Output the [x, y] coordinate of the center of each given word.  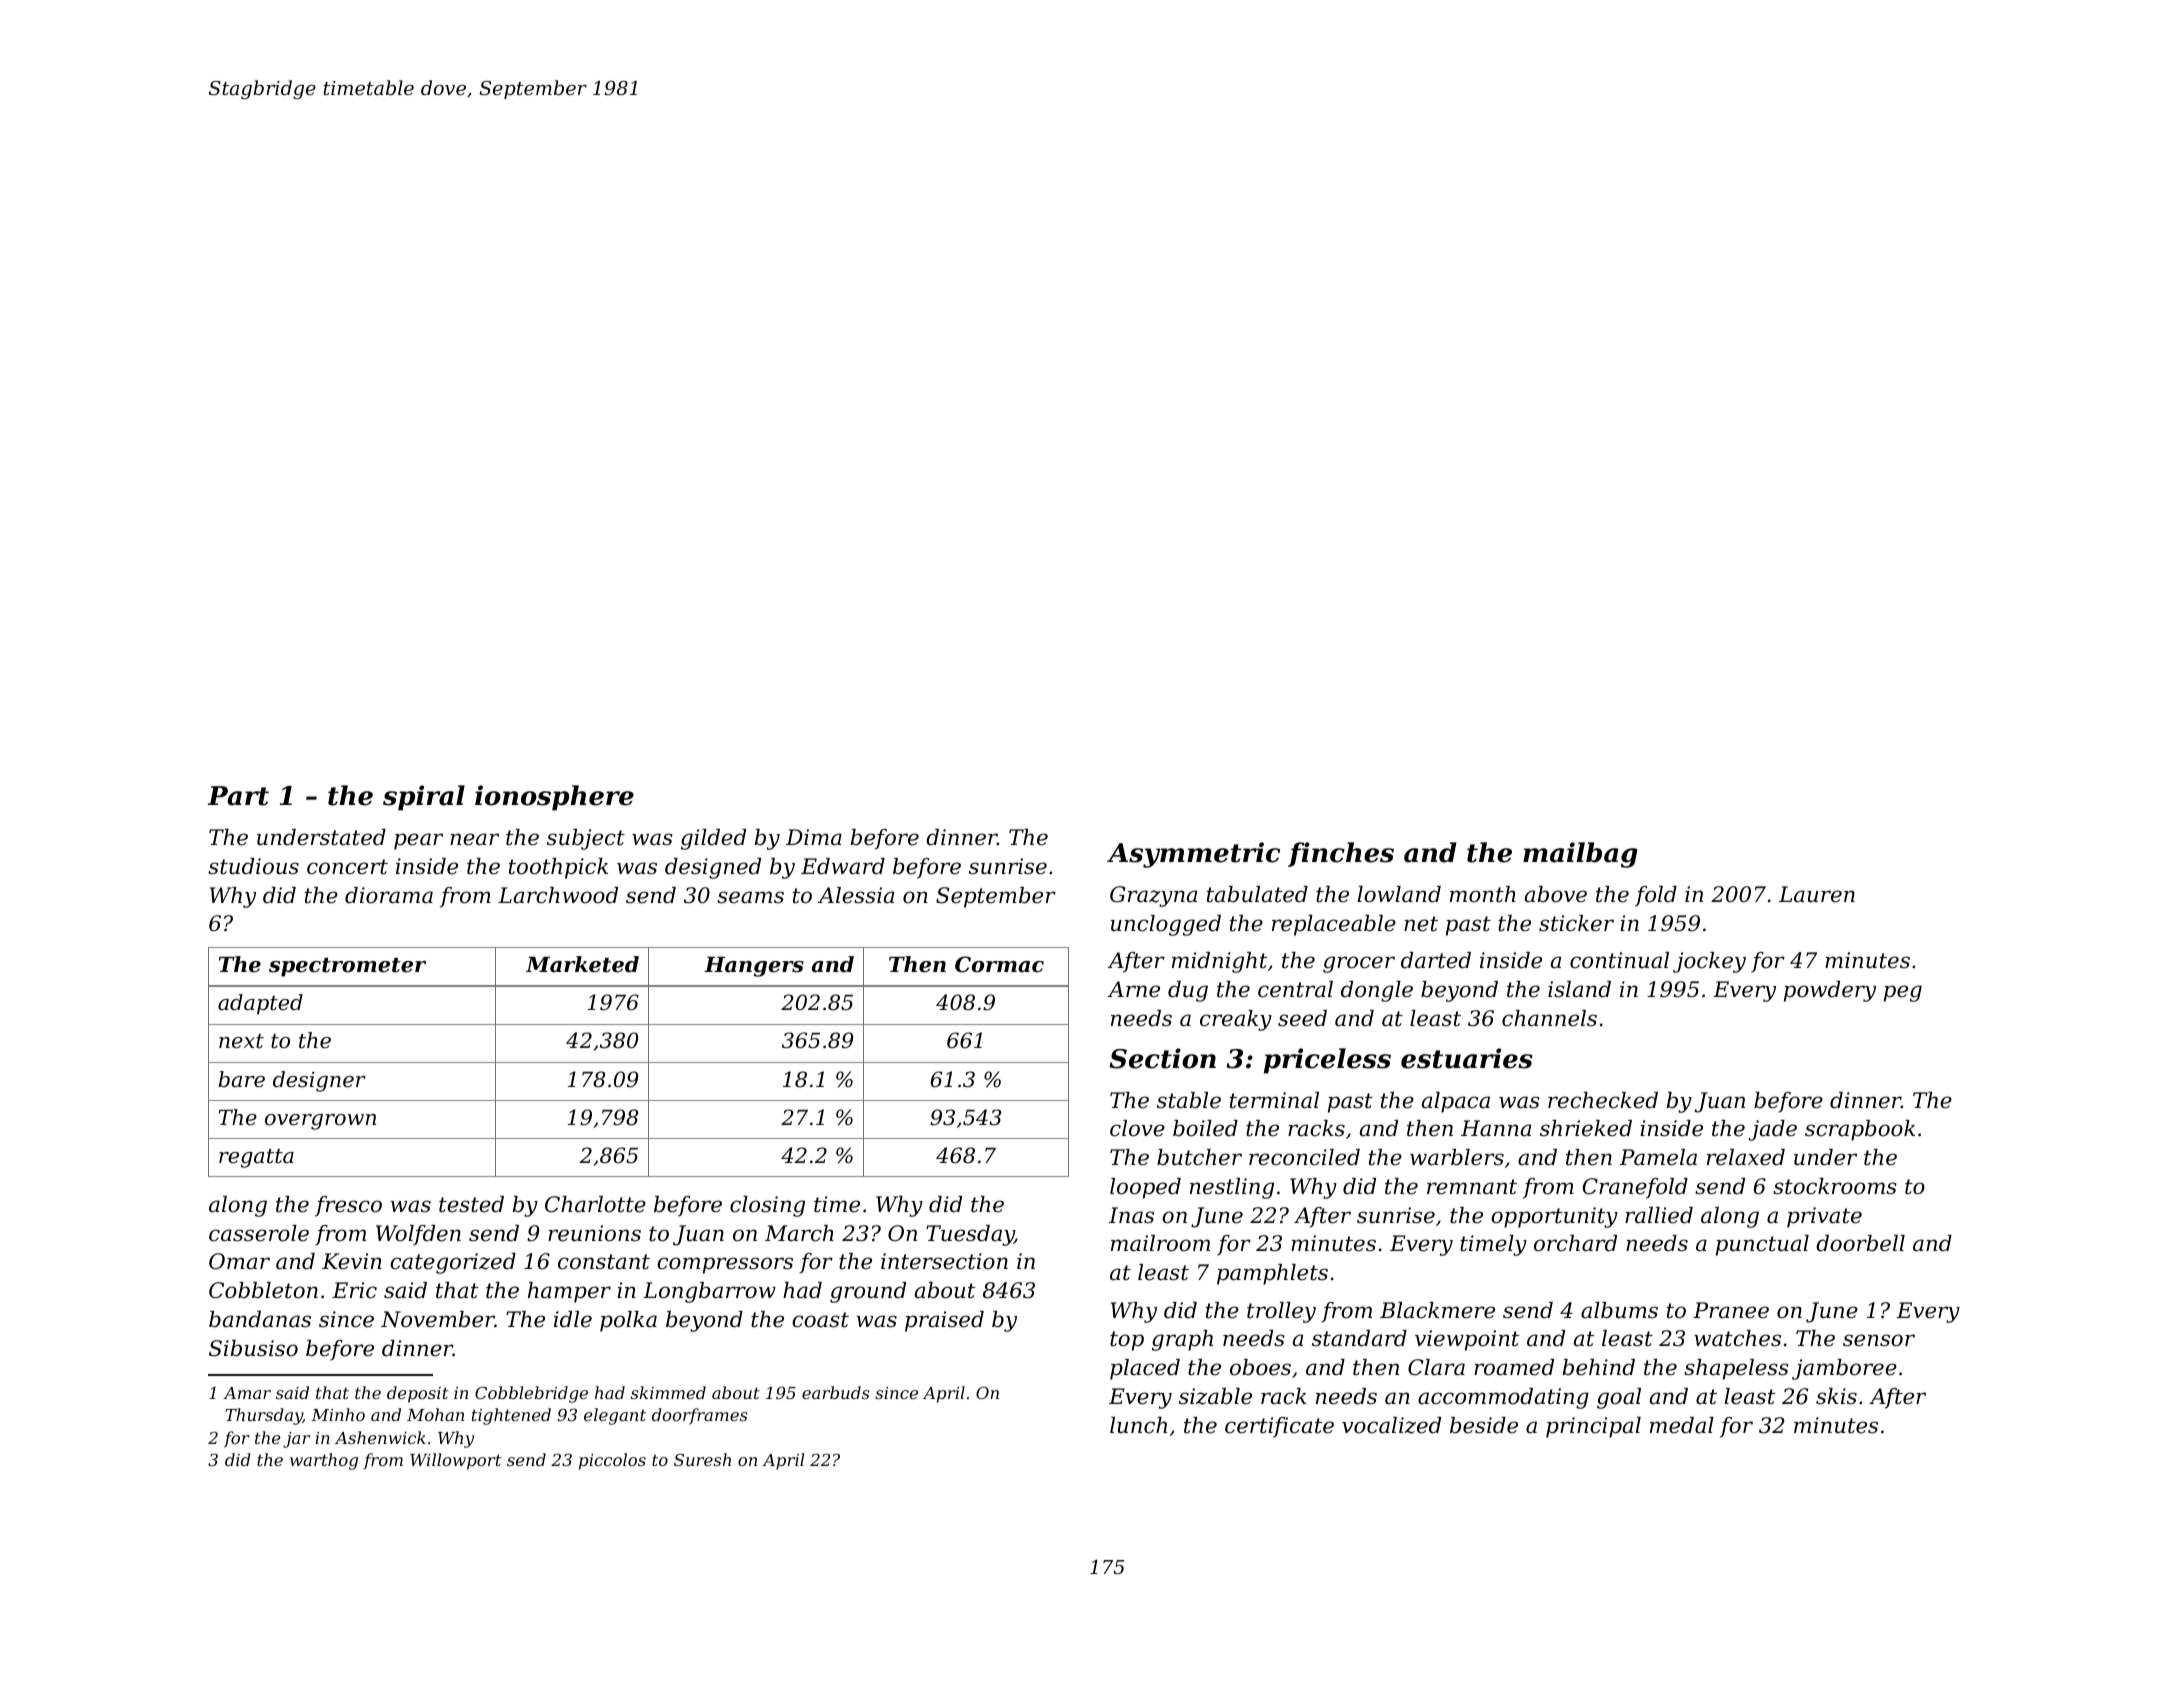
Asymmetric [1193, 855]
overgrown [320, 1122]
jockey [1709, 962]
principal [1593, 1427]
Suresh [702, 1459]
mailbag [1580, 855]
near [474, 839]
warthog [324, 1461]
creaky [1236, 1020]
